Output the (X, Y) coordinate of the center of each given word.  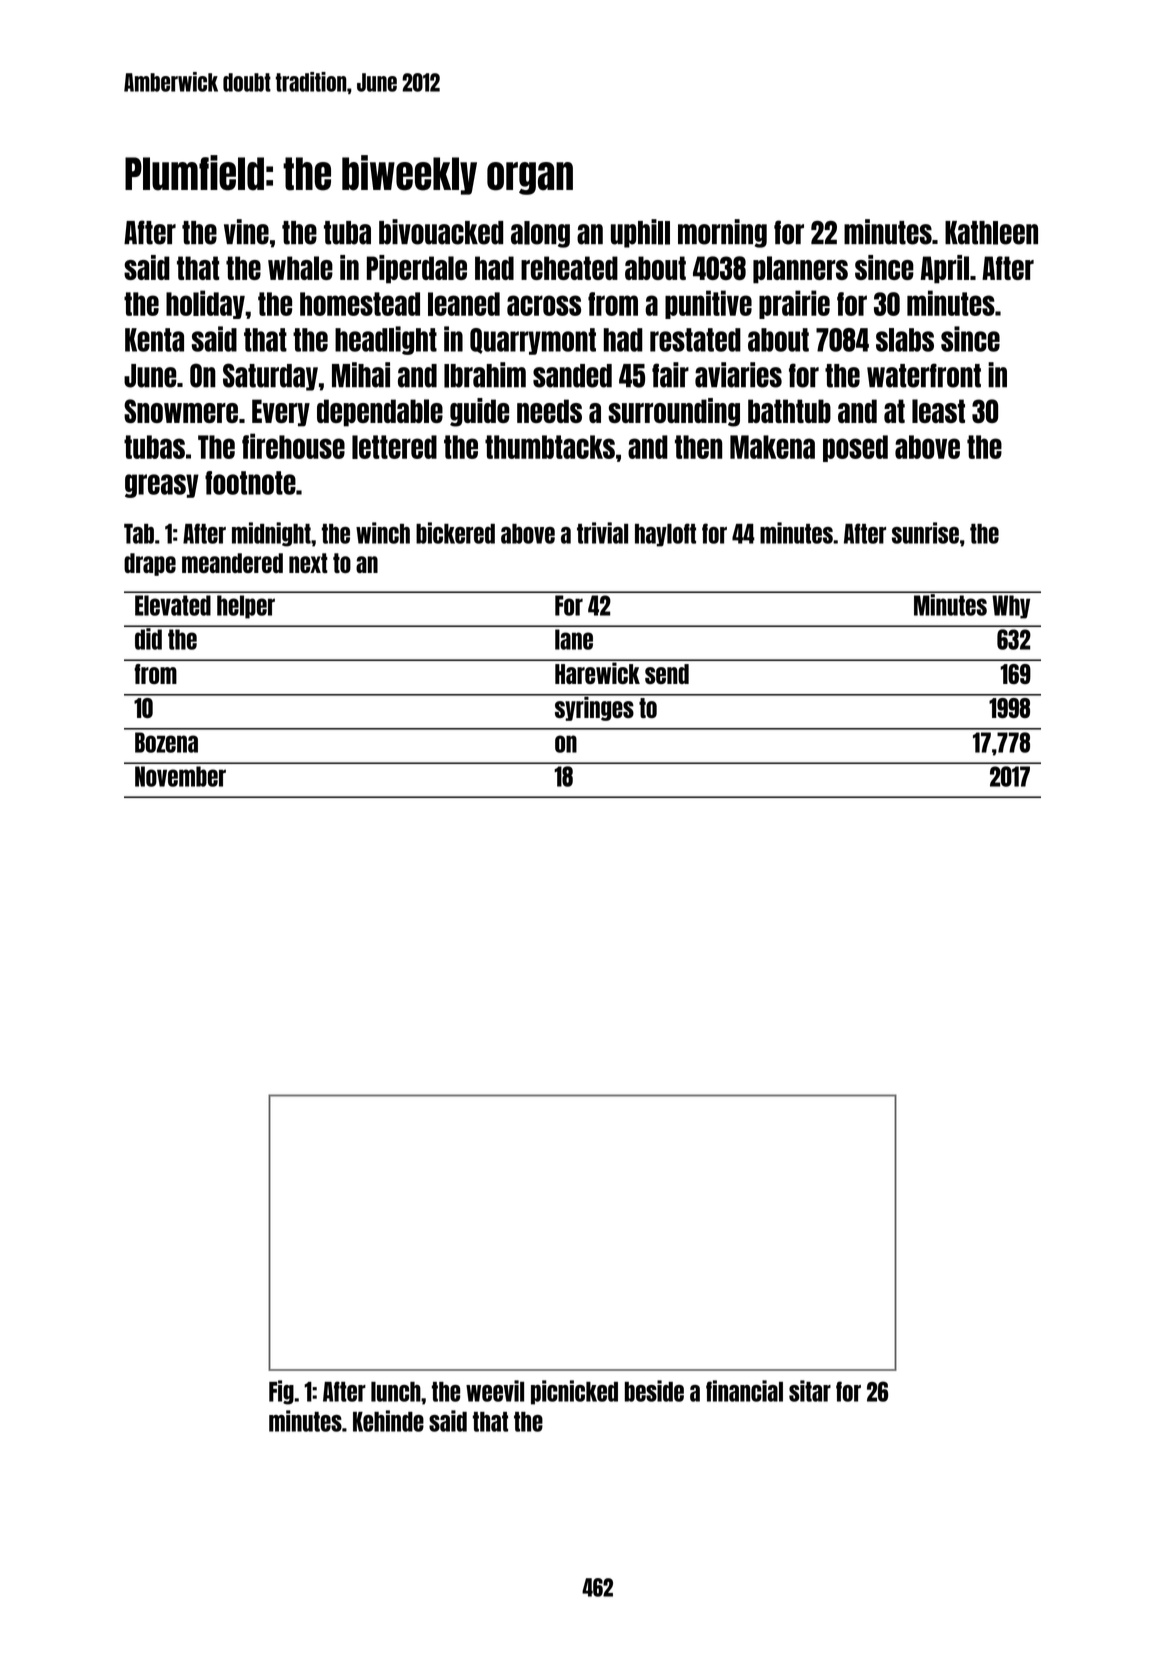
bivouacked (441, 232)
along (540, 234)
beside (654, 1391)
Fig (281, 1392)
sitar (810, 1391)
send (667, 674)
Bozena (166, 742)
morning (722, 233)
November (180, 776)
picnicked (574, 1392)
